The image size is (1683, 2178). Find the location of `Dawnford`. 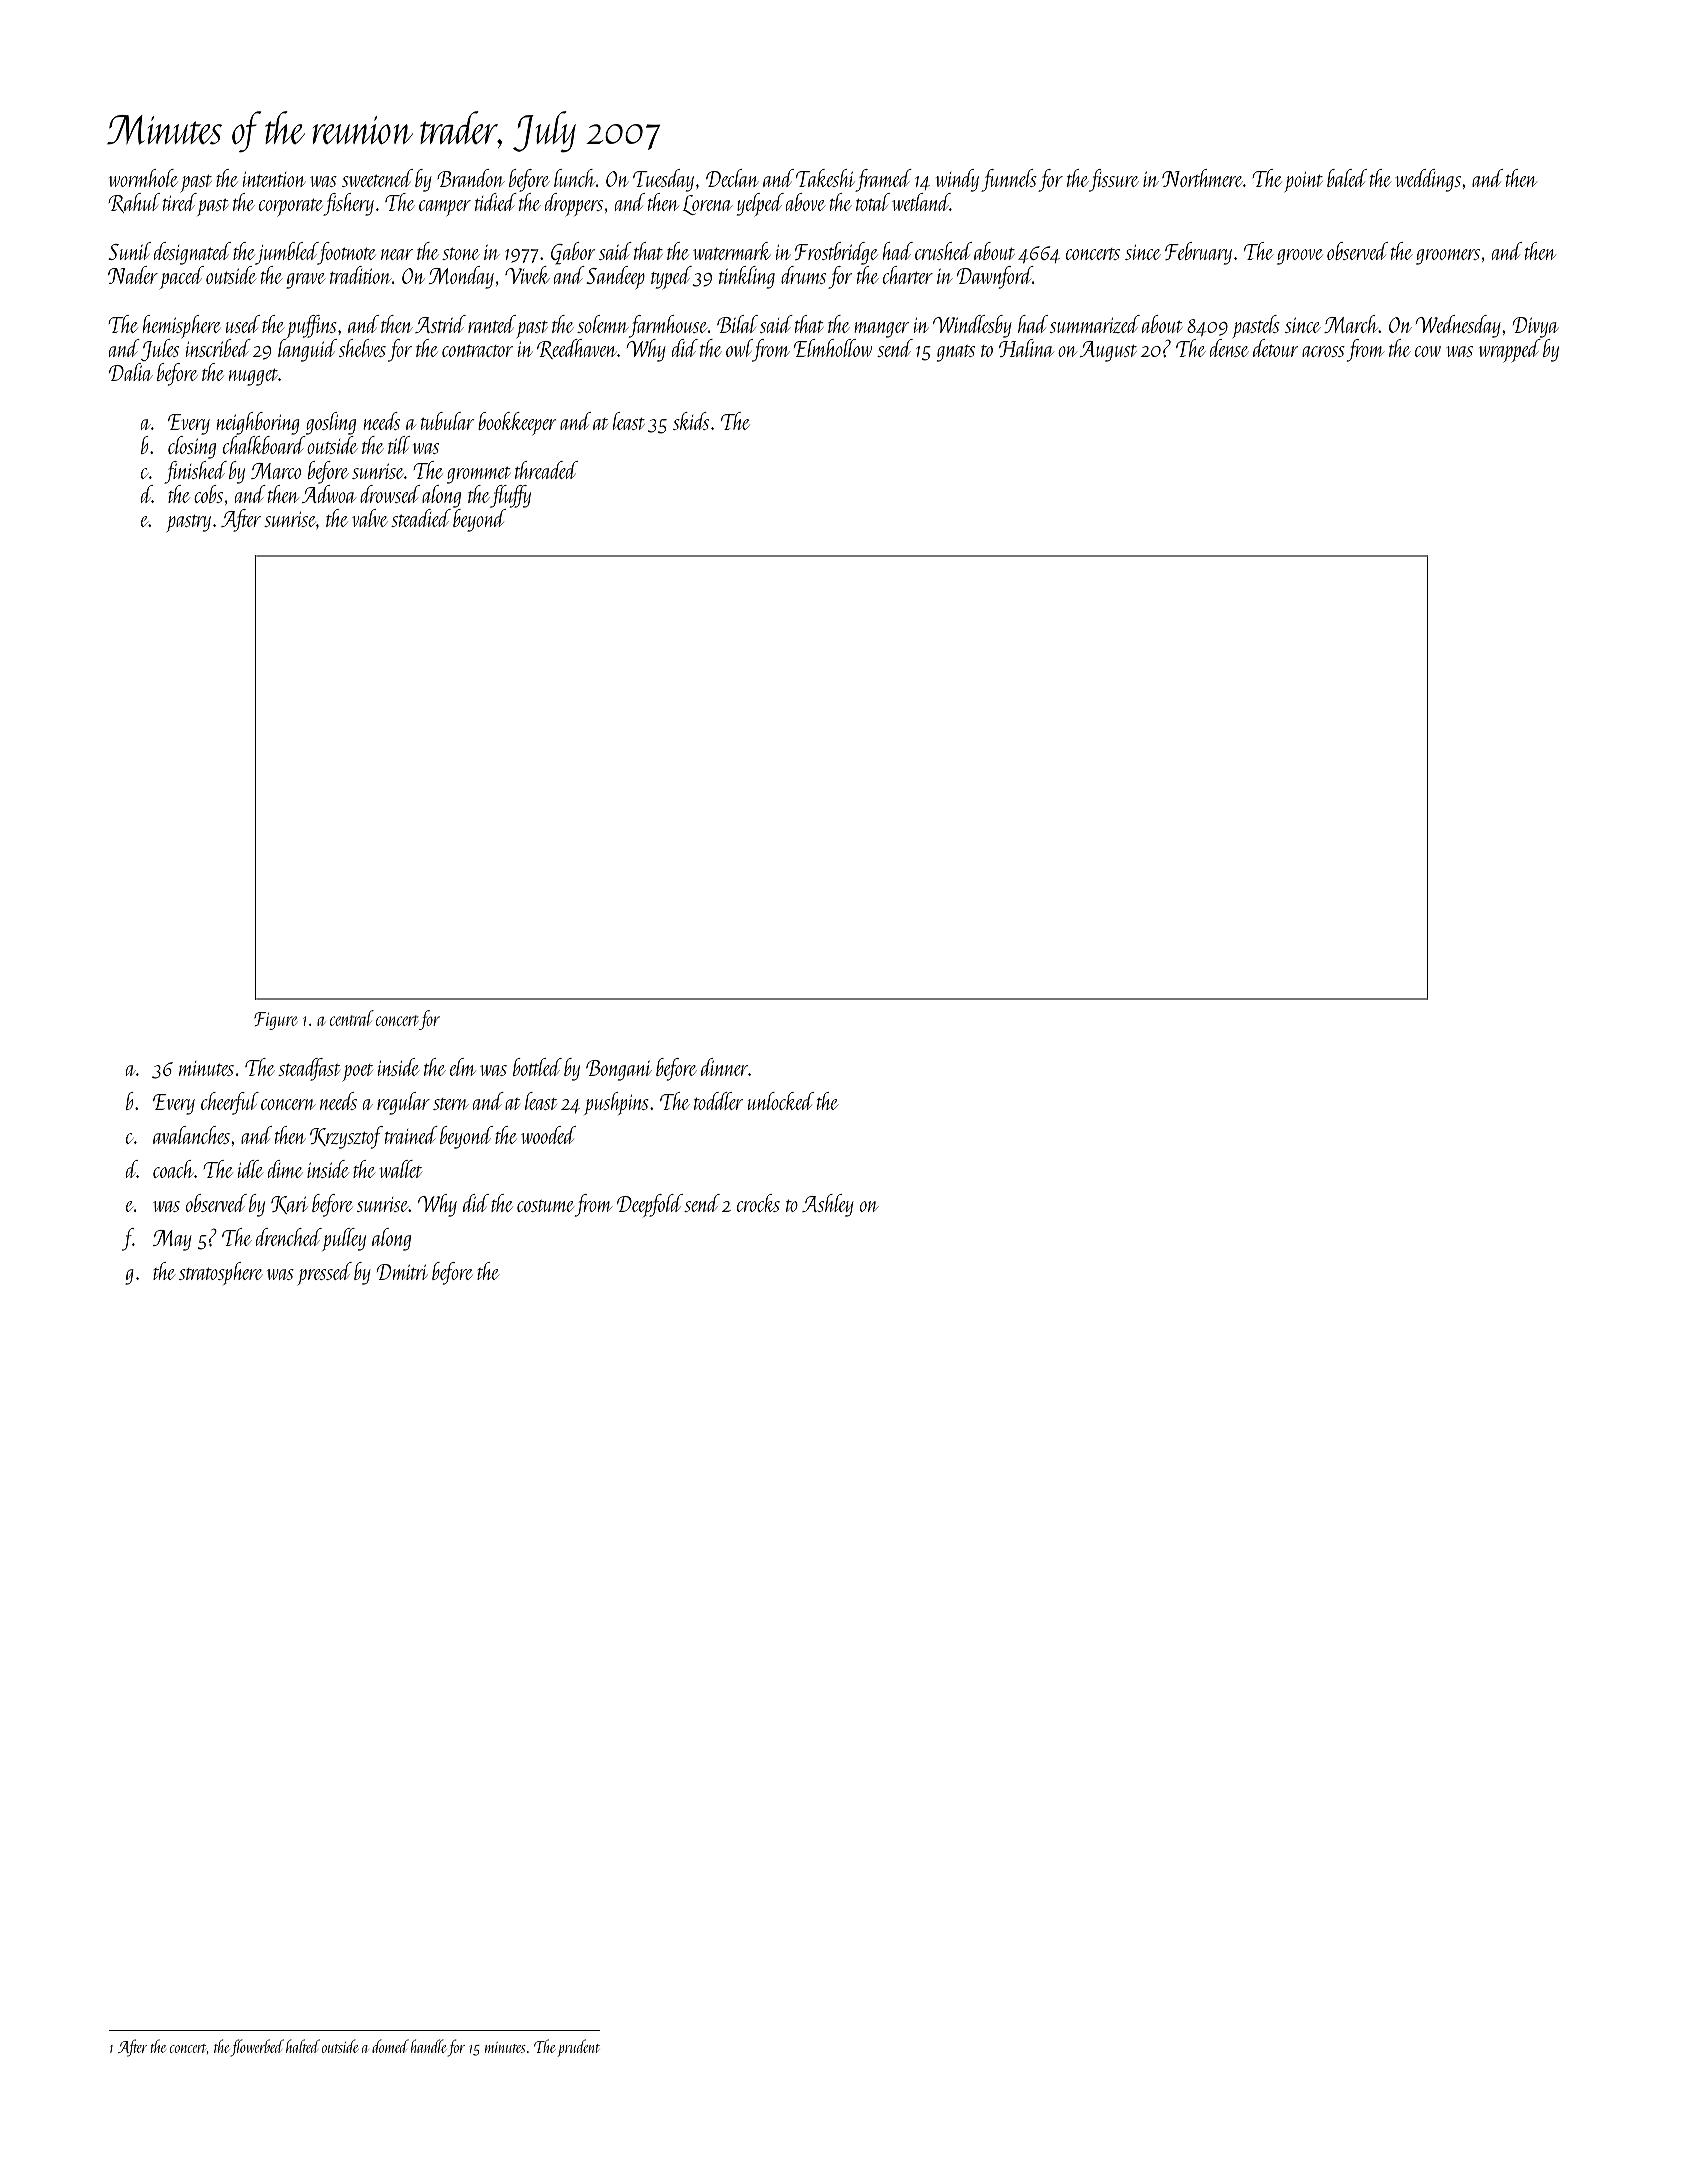

Dawnford is located at coordinates (995, 277).
